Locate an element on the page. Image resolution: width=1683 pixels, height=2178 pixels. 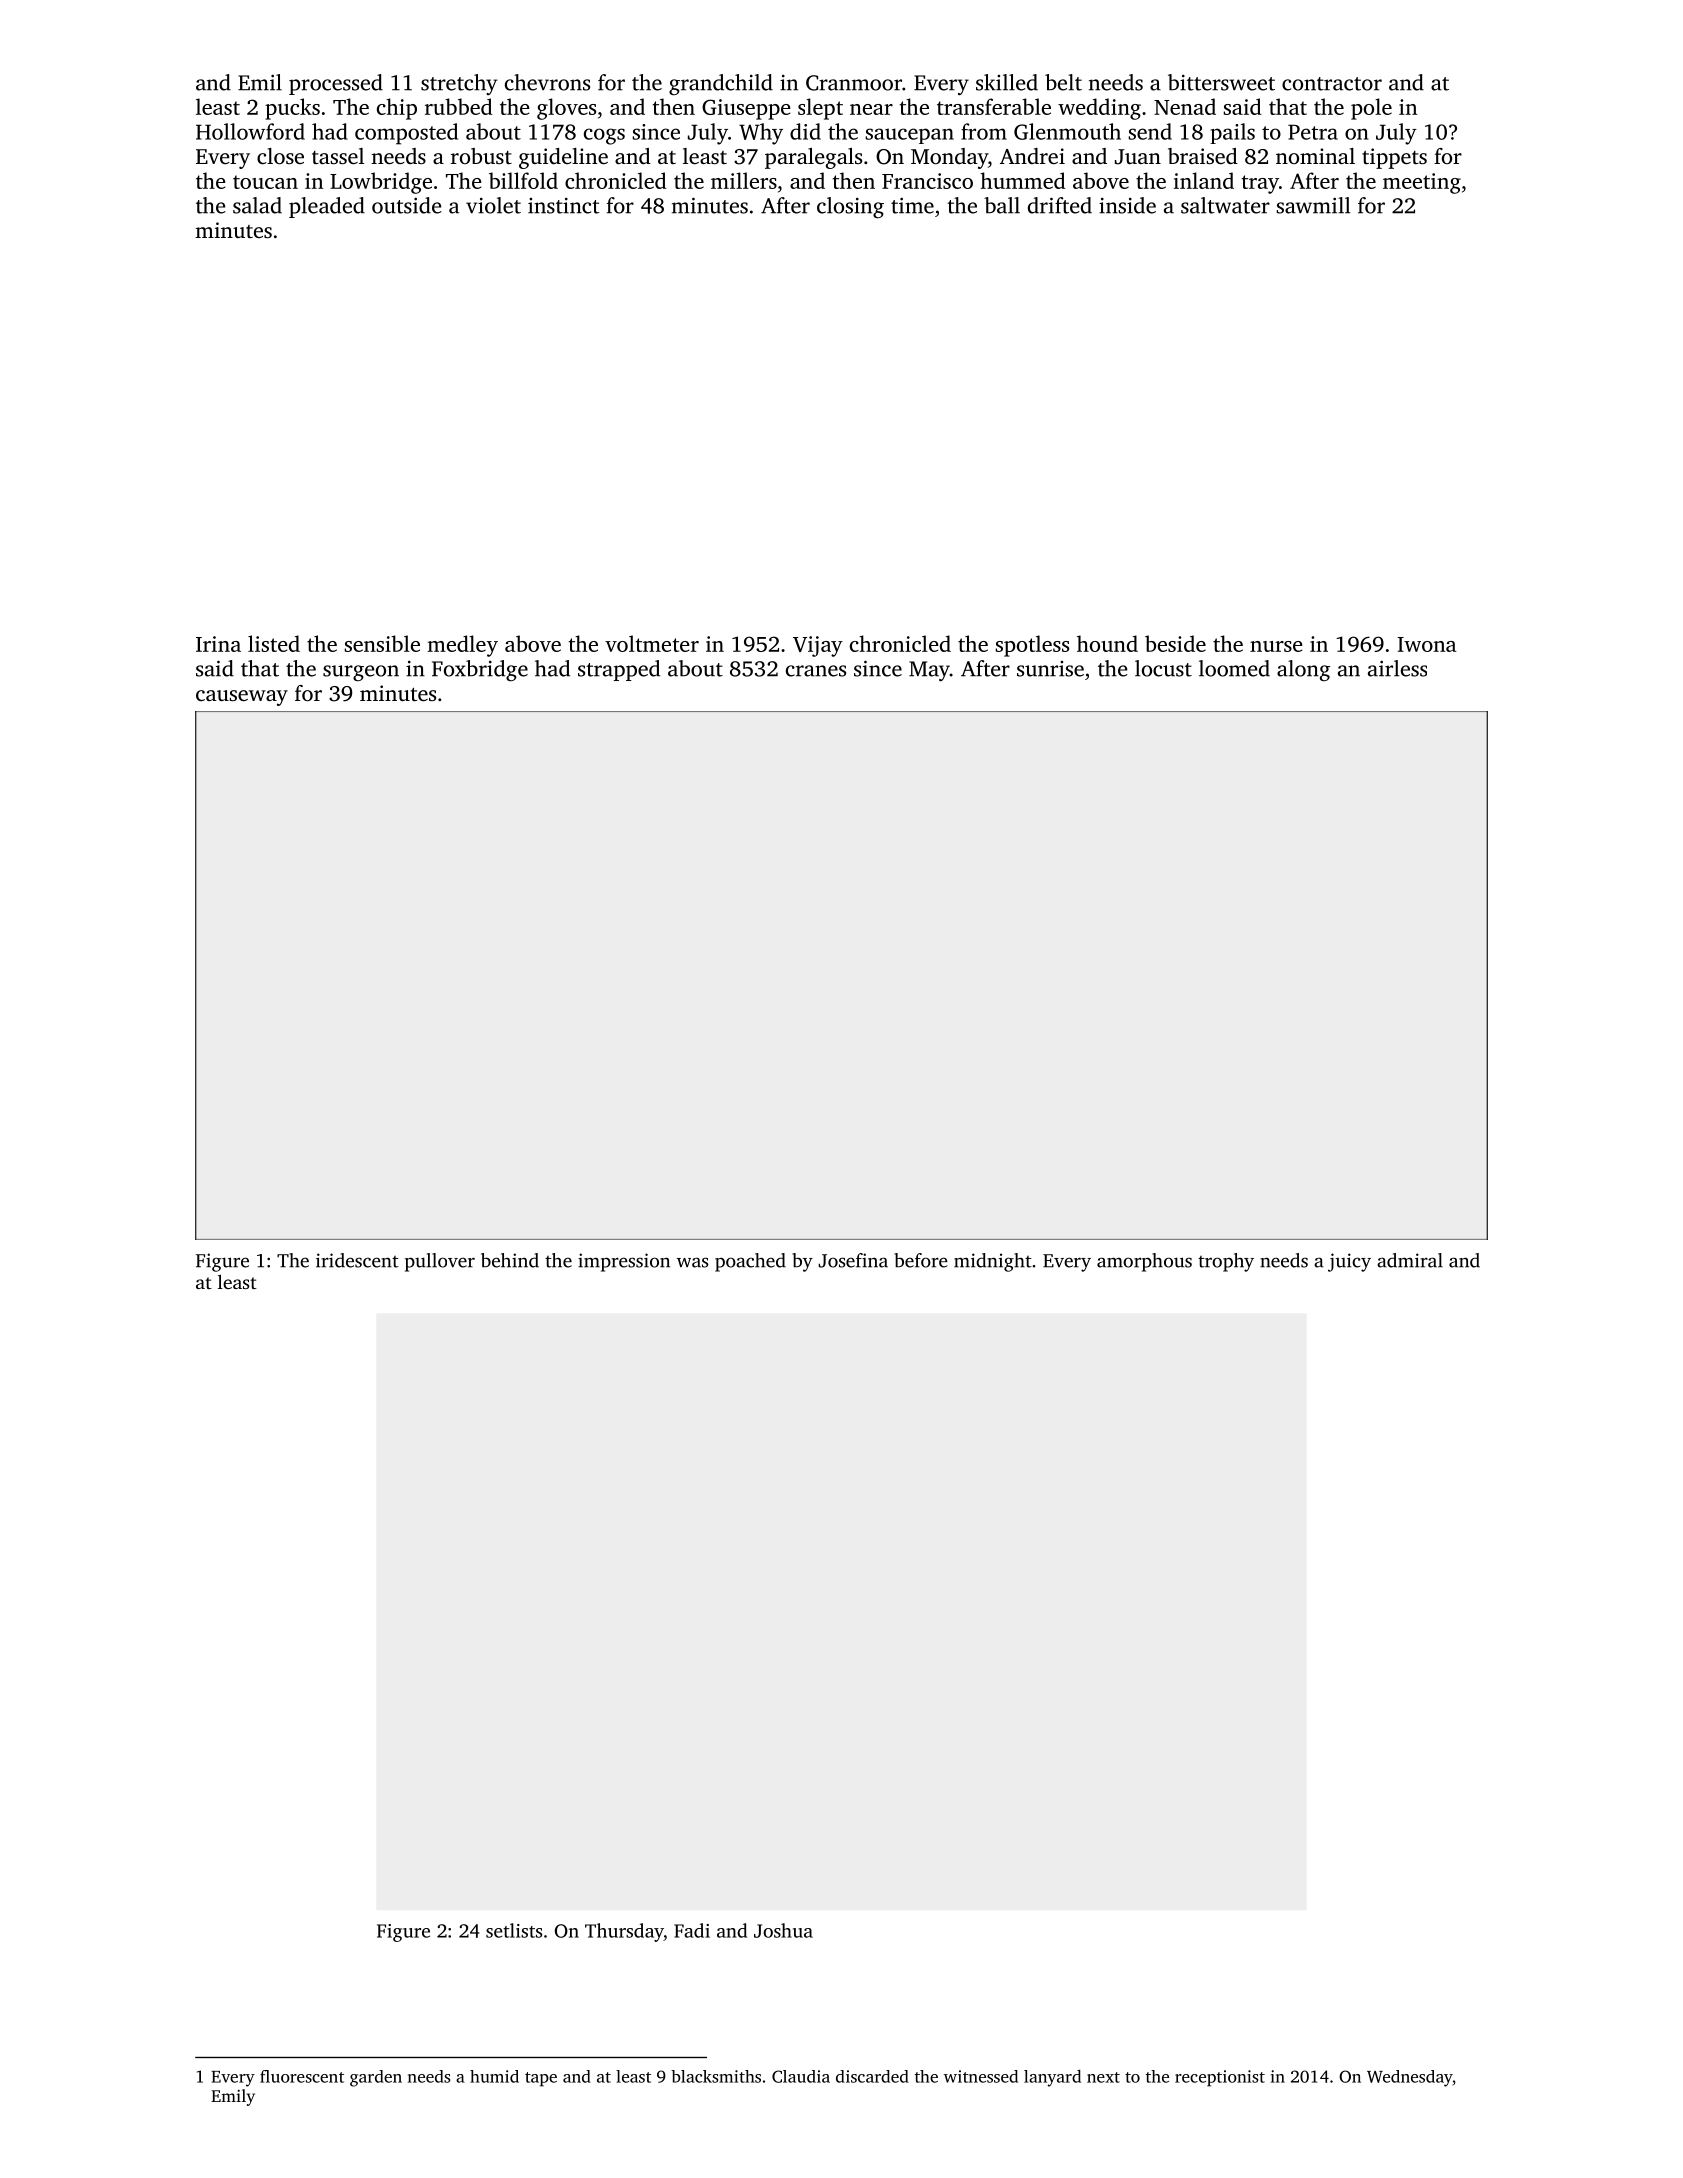
midnight is located at coordinates (993, 1262).
